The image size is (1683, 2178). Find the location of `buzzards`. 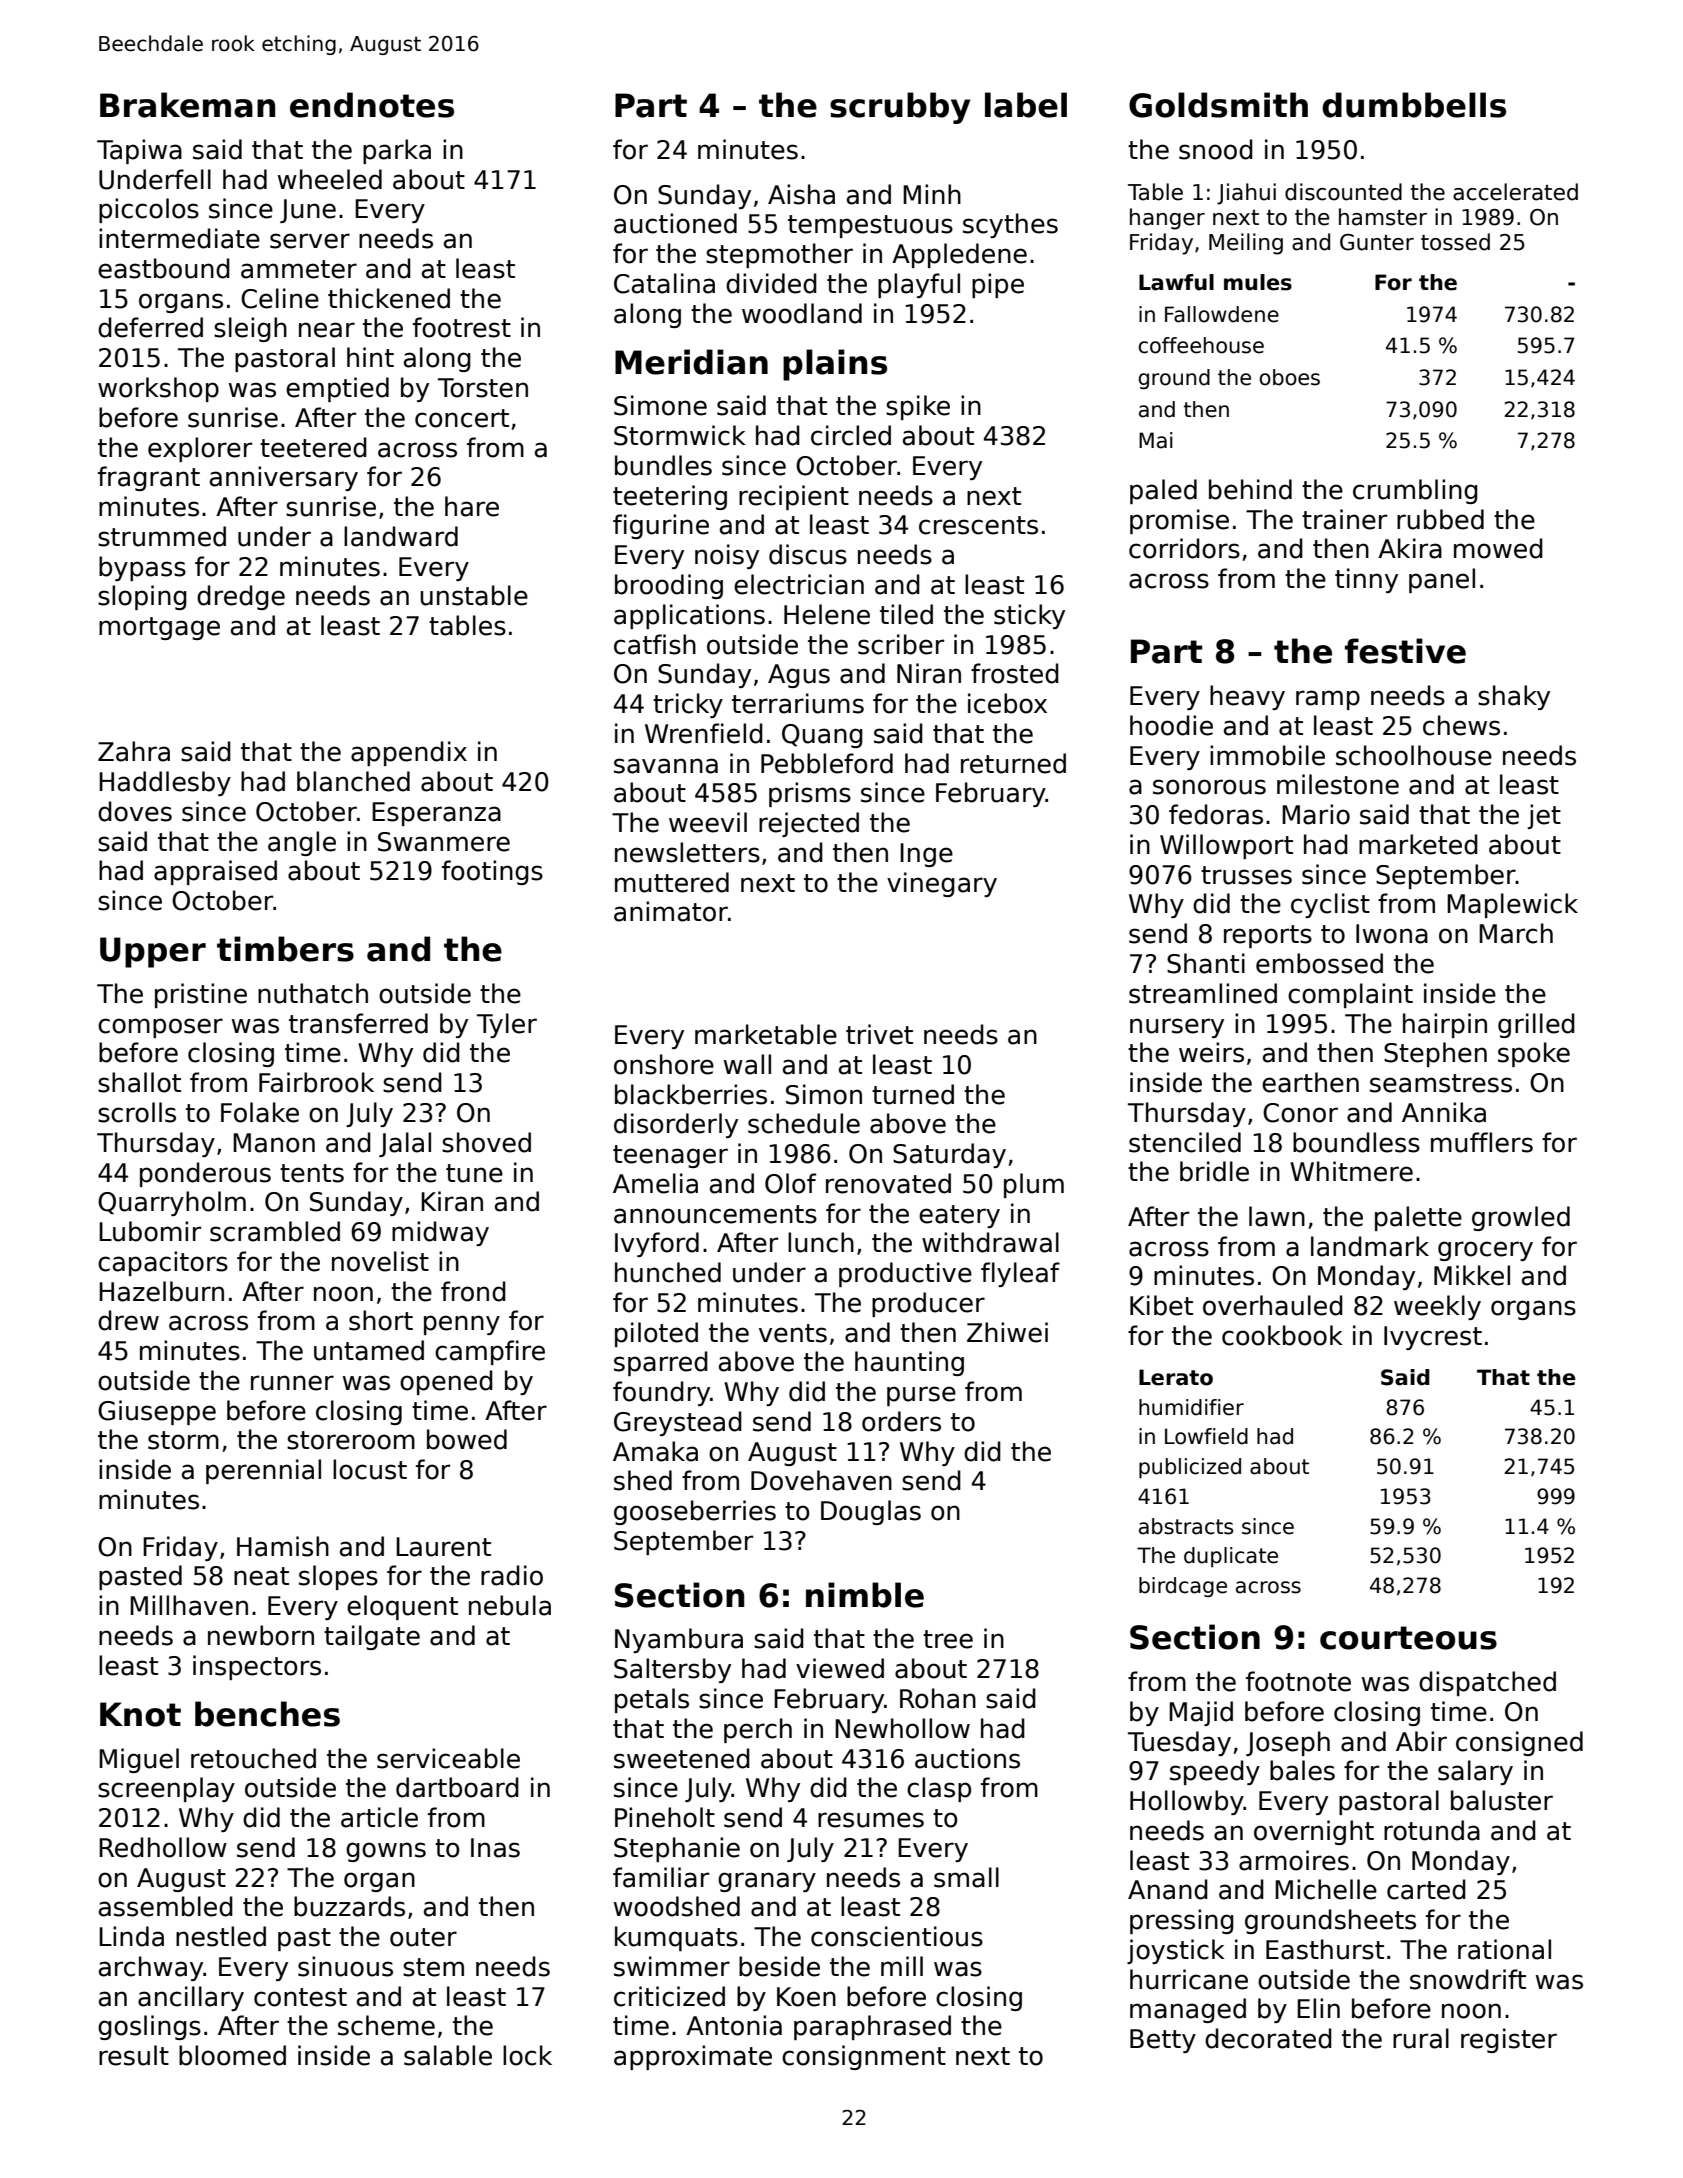

buzzards is located at coordinates (349, 1906).
